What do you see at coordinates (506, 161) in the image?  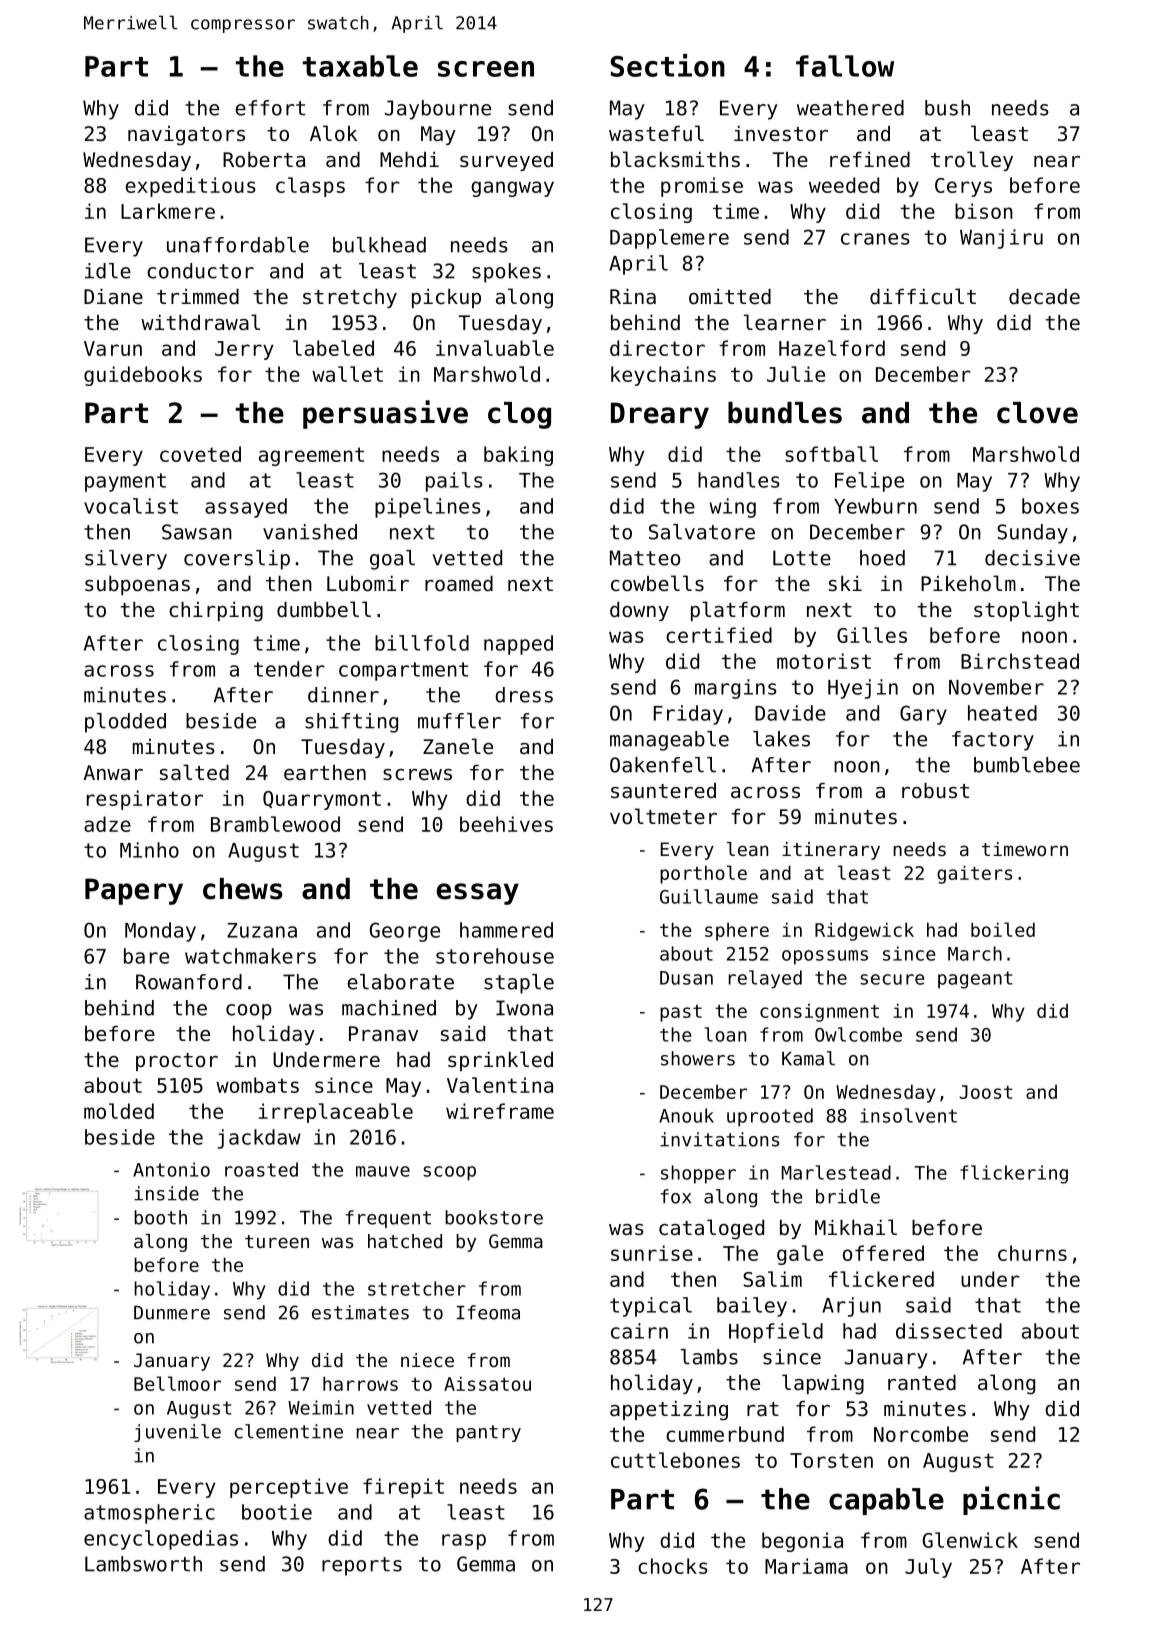 I see `surveyed` at bounding box center [506, 161].
